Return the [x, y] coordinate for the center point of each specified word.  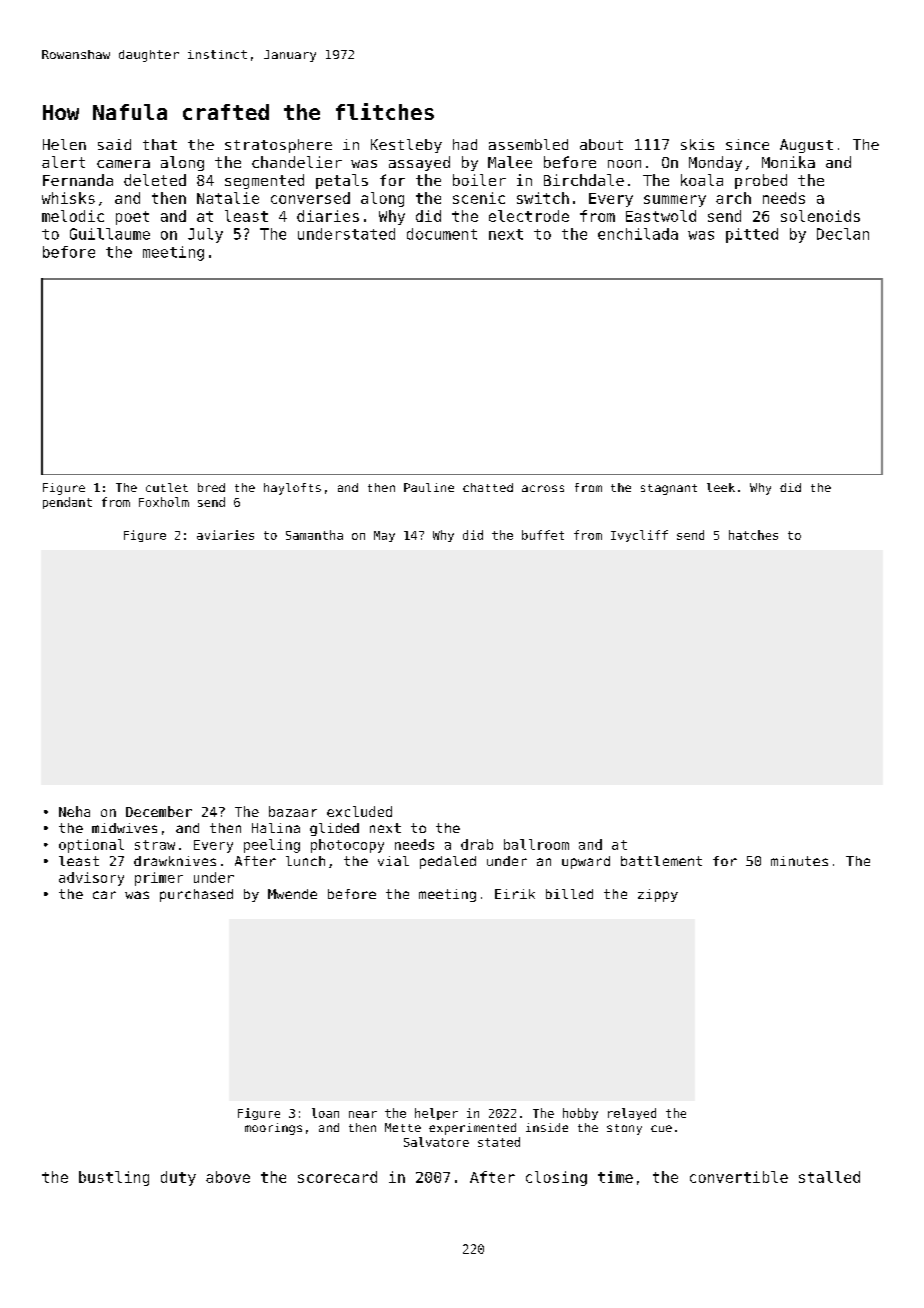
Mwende [292, 894]
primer [159, 879]
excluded [359, 811]
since [747, 144]
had [465, 144]
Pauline [429, 487]
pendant [67, 503]
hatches [753, 535]
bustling [114, 1178]
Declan [843, 234]
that [160, 144]
